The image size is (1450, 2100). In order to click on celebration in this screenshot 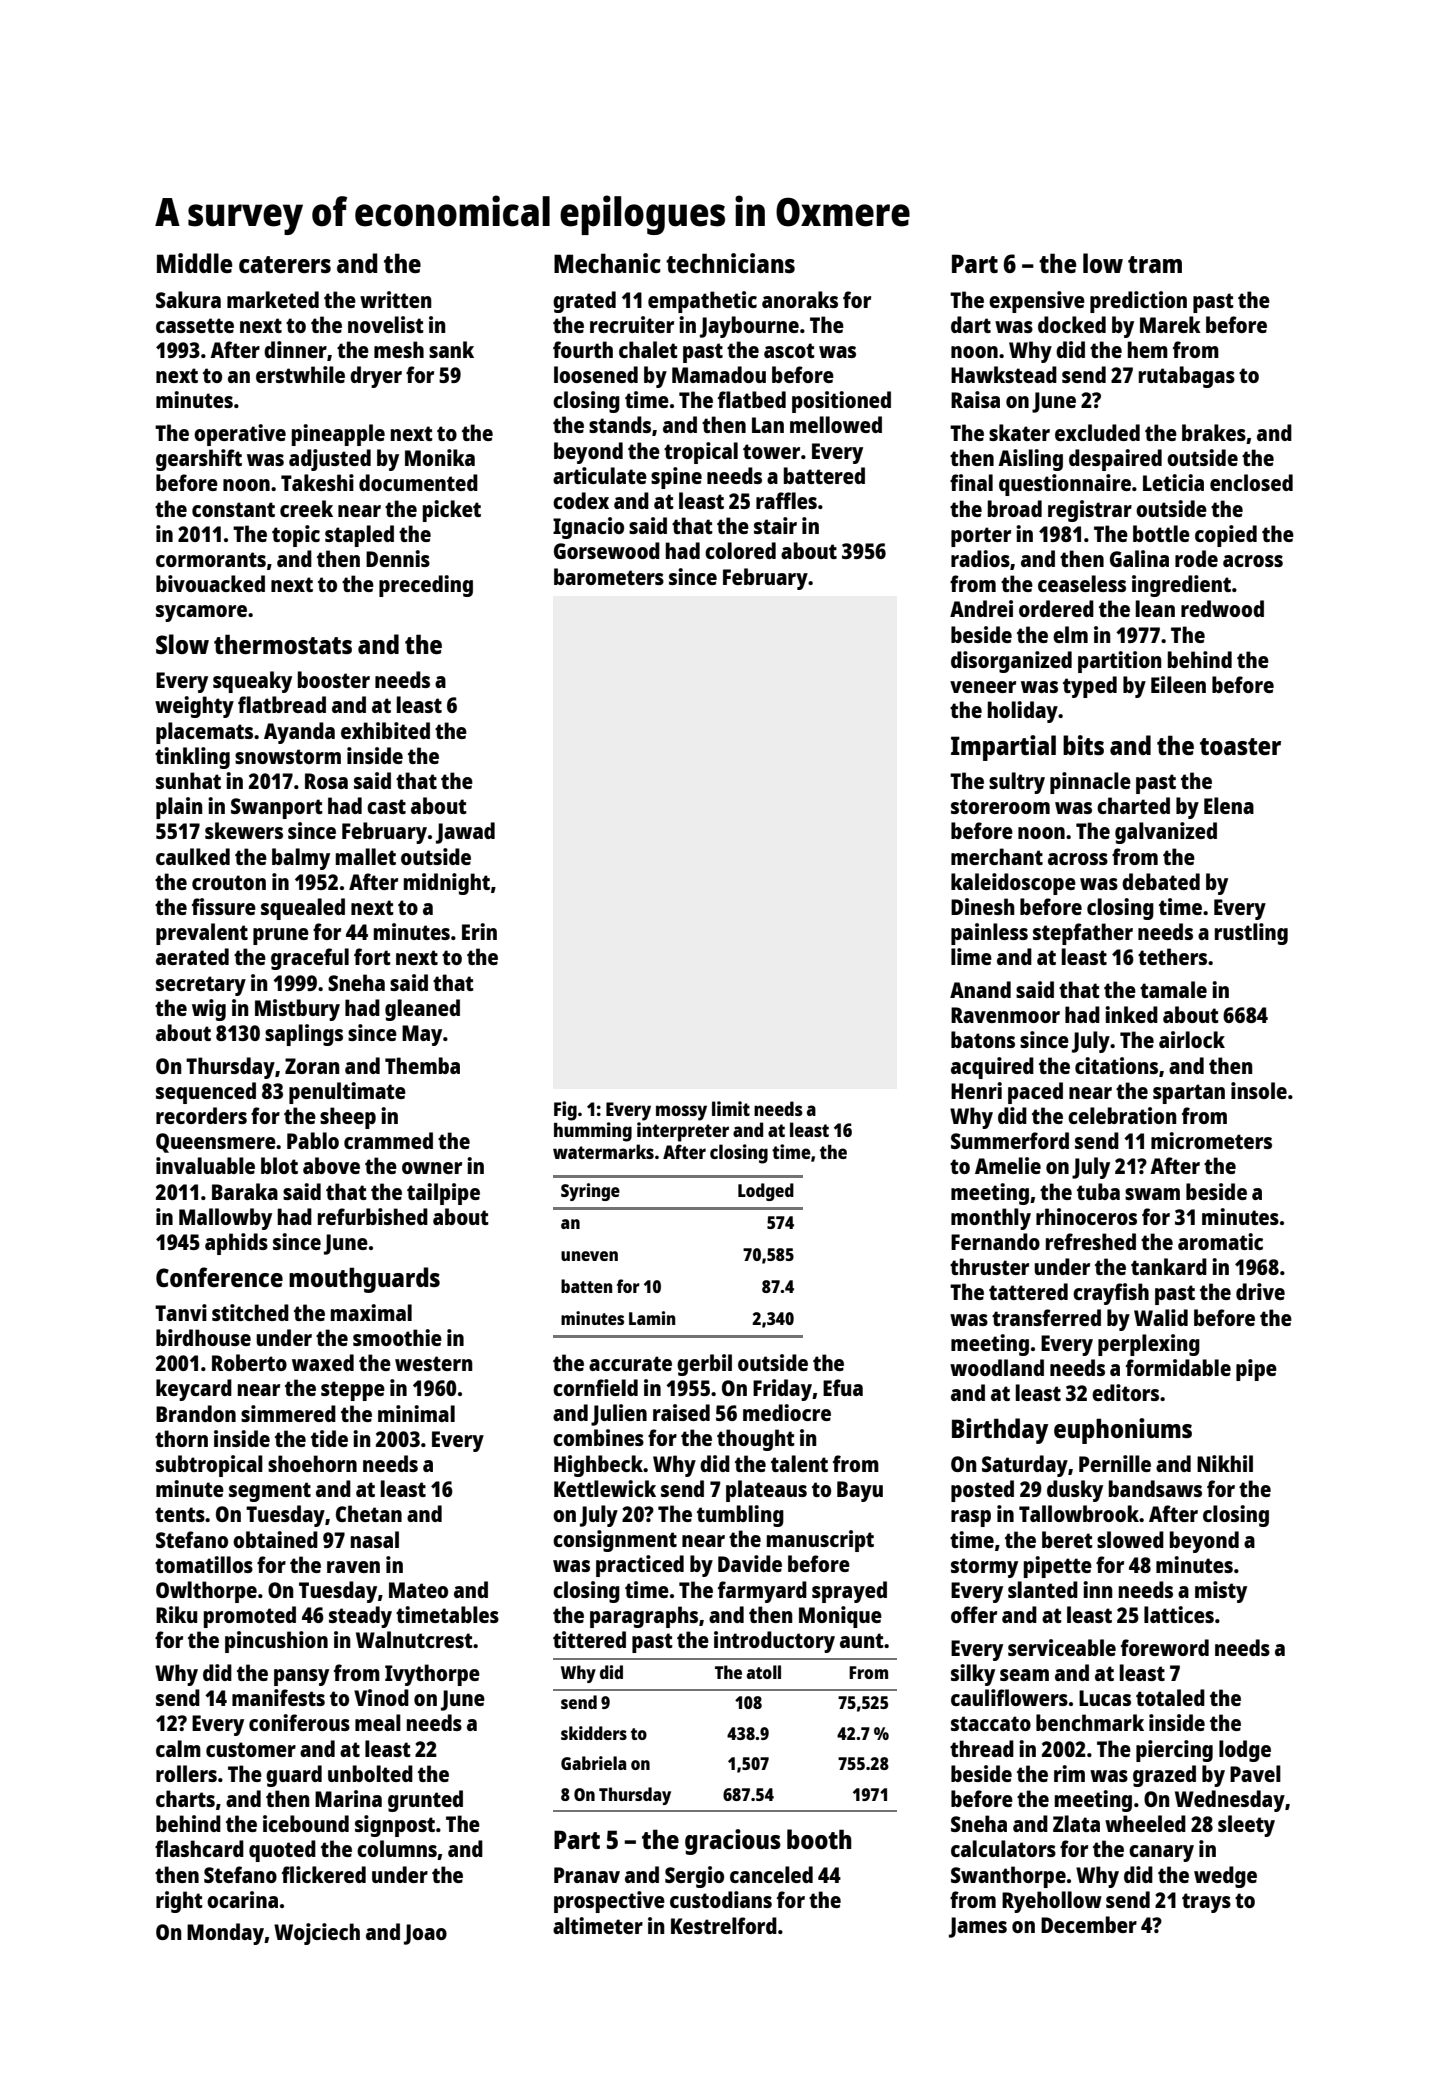, I will do `click(1122, 1115)`.
